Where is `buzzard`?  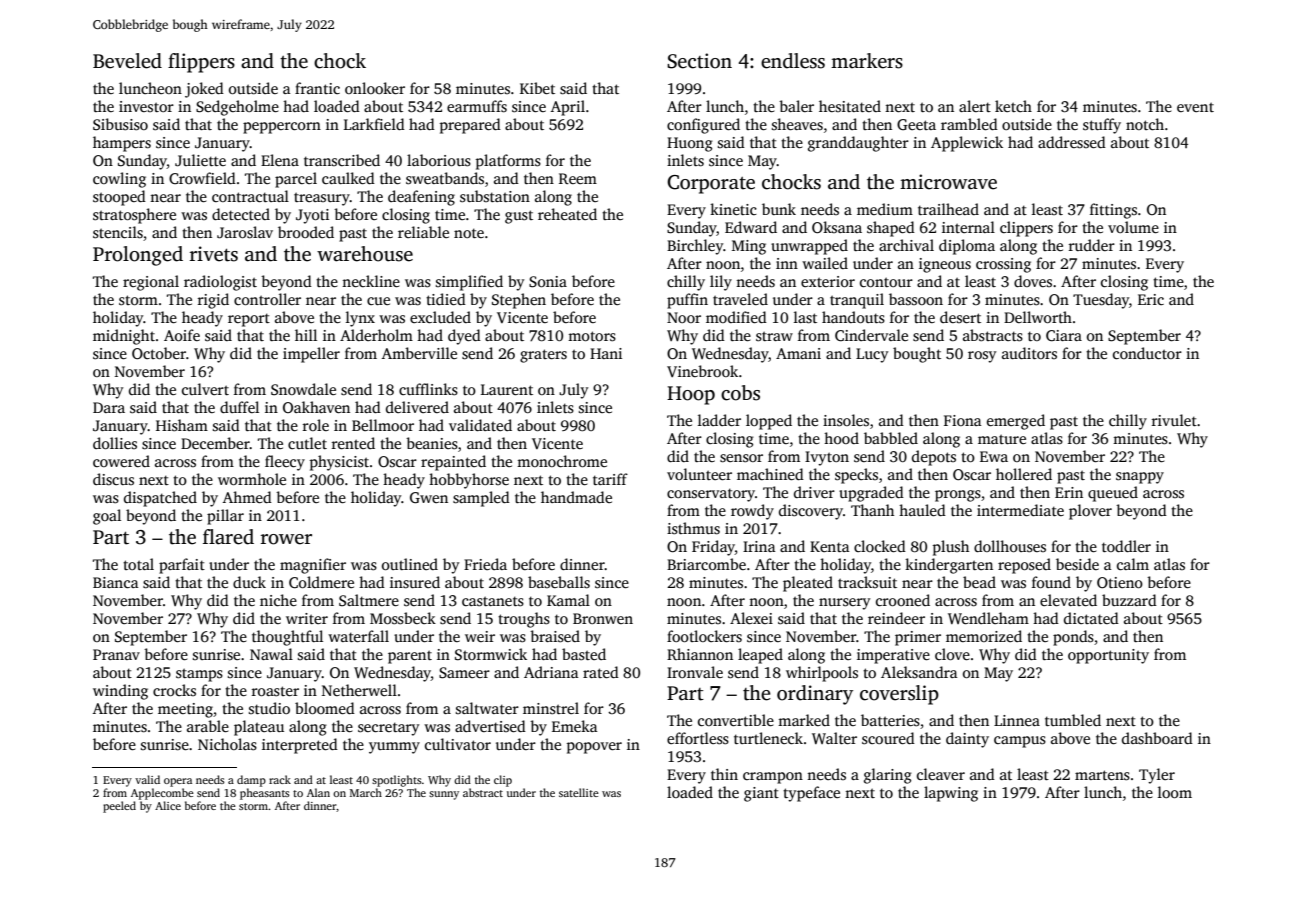
buzzard is located at coordinates (1129, 600).
